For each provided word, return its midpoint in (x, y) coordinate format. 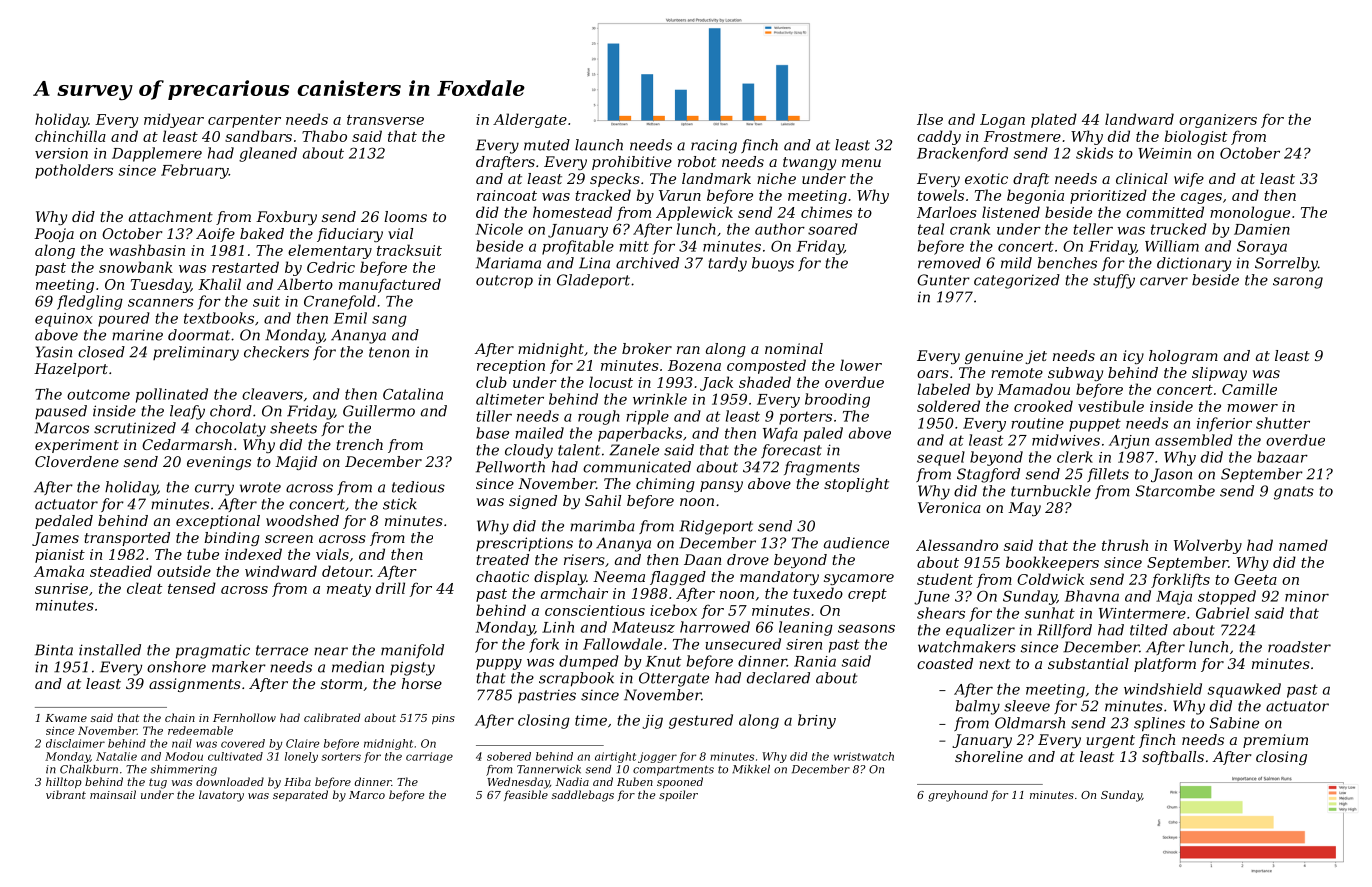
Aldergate (530, 120)
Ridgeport (716, 527)
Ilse (930, 119)
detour (346, 571)
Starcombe (1175, 491)
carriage (429, 757)
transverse (385, 120)
